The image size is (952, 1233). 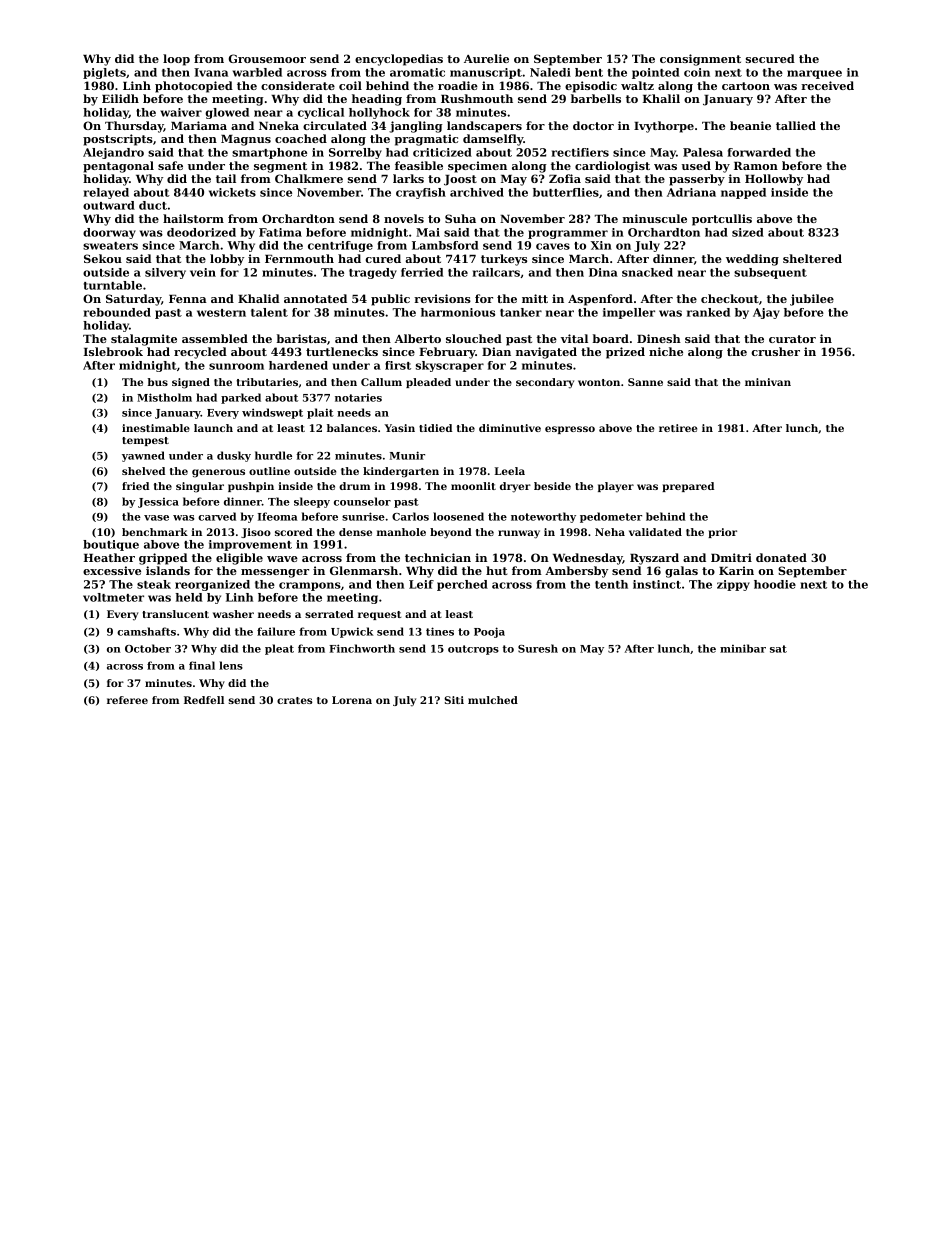 What do you see at coordinates (647, 272) in the screenshot?
I see `snacked` at bounding box center [647, 272].
